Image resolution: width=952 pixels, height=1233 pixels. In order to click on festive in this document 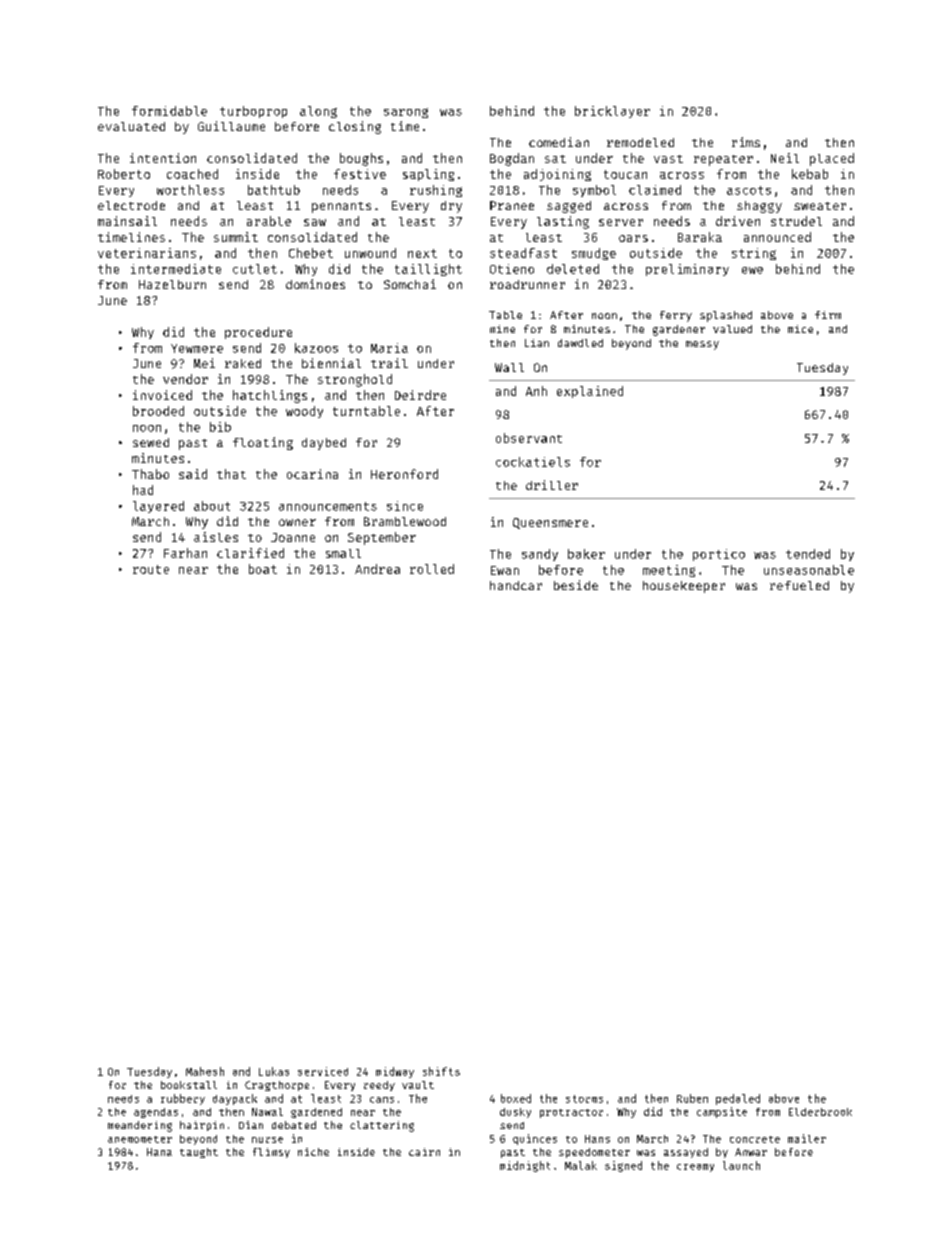, I will do `click(360, 174)`.
